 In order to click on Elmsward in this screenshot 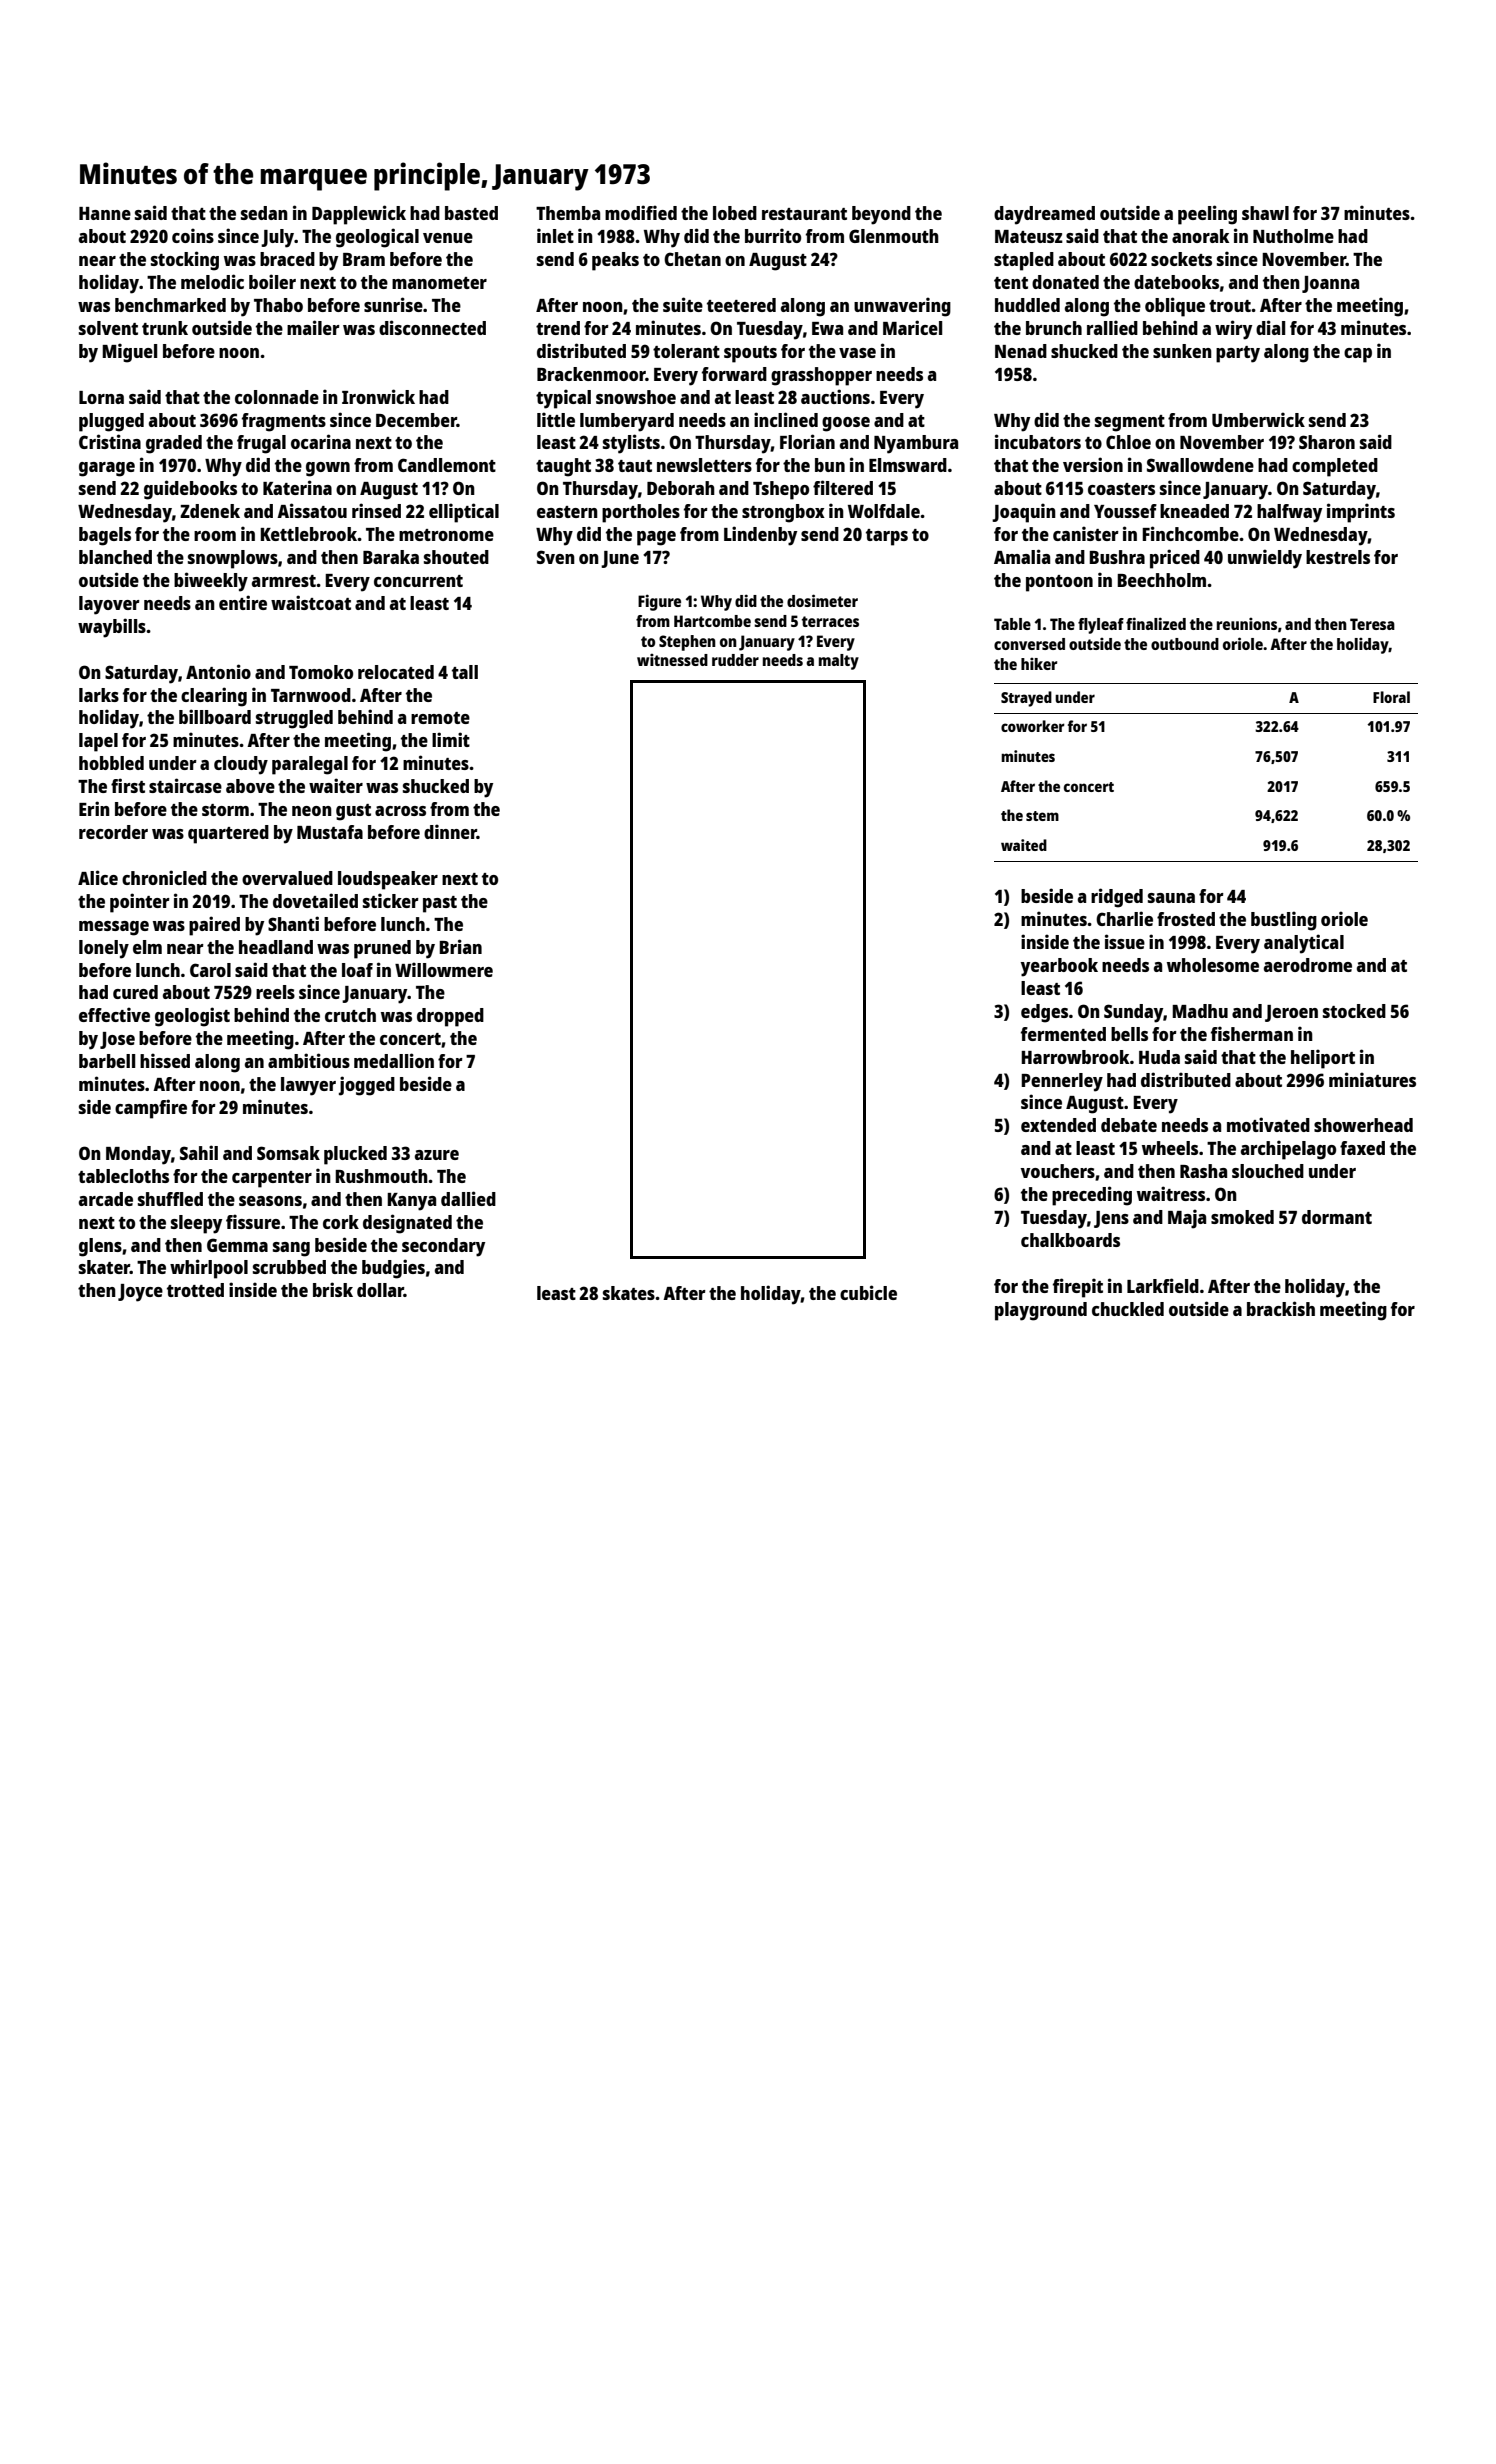, I will do `click(908, 465)`.
